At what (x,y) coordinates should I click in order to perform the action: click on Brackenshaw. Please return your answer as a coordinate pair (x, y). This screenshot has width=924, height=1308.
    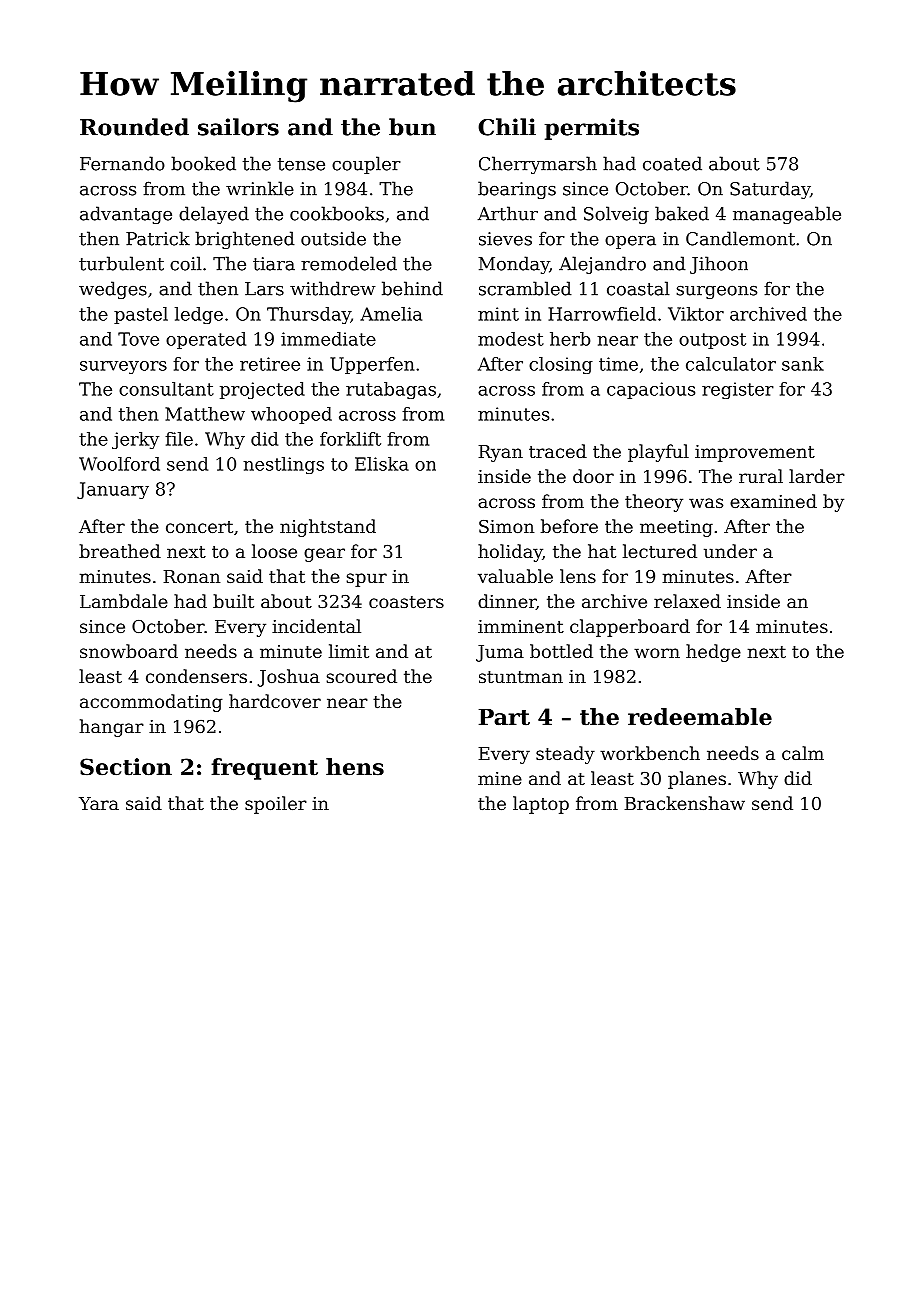
    Looking at the image, I should click on (685, 803).
